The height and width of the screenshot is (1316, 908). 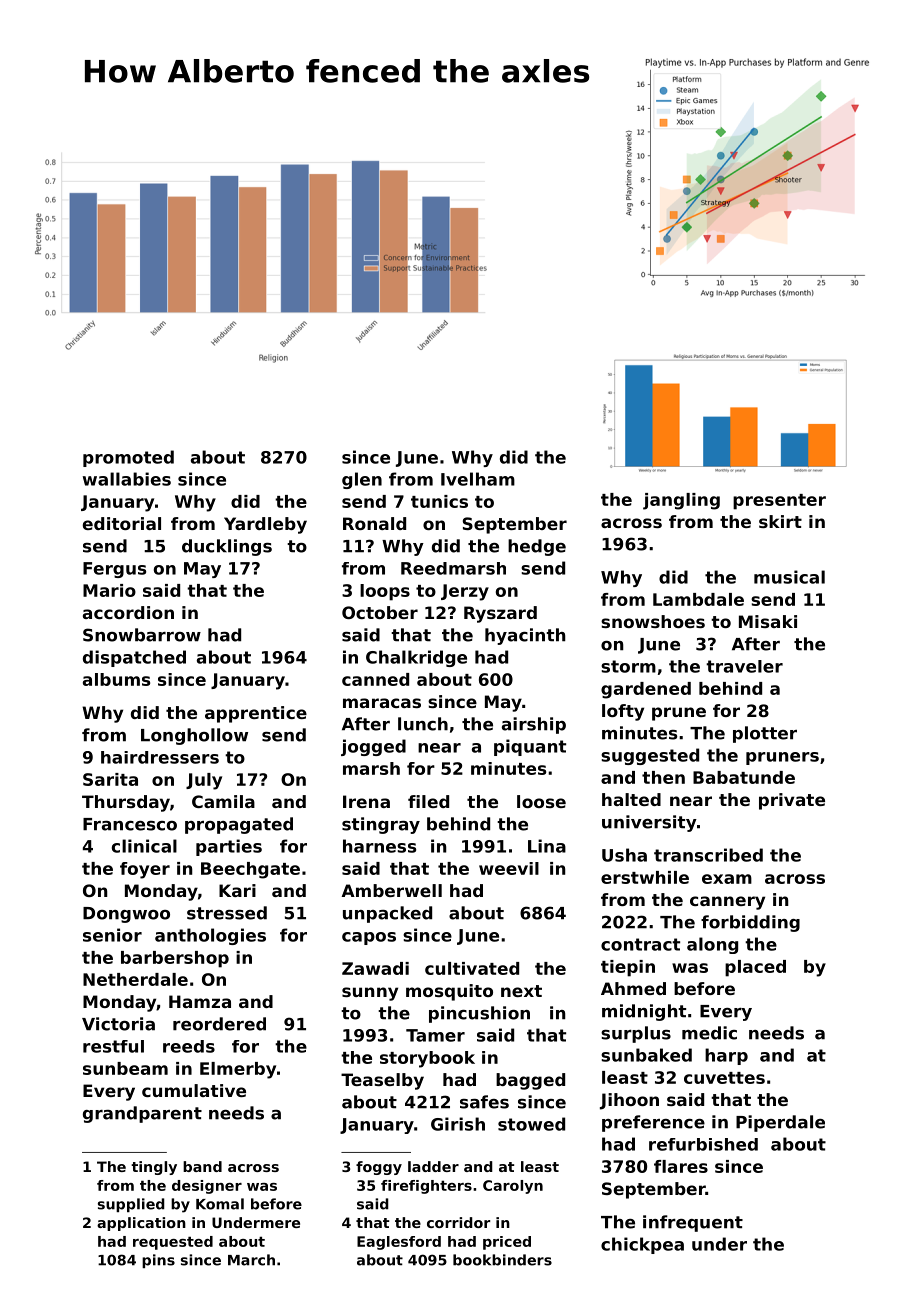 I want to click on pins, so click(x=158, y=1261).
